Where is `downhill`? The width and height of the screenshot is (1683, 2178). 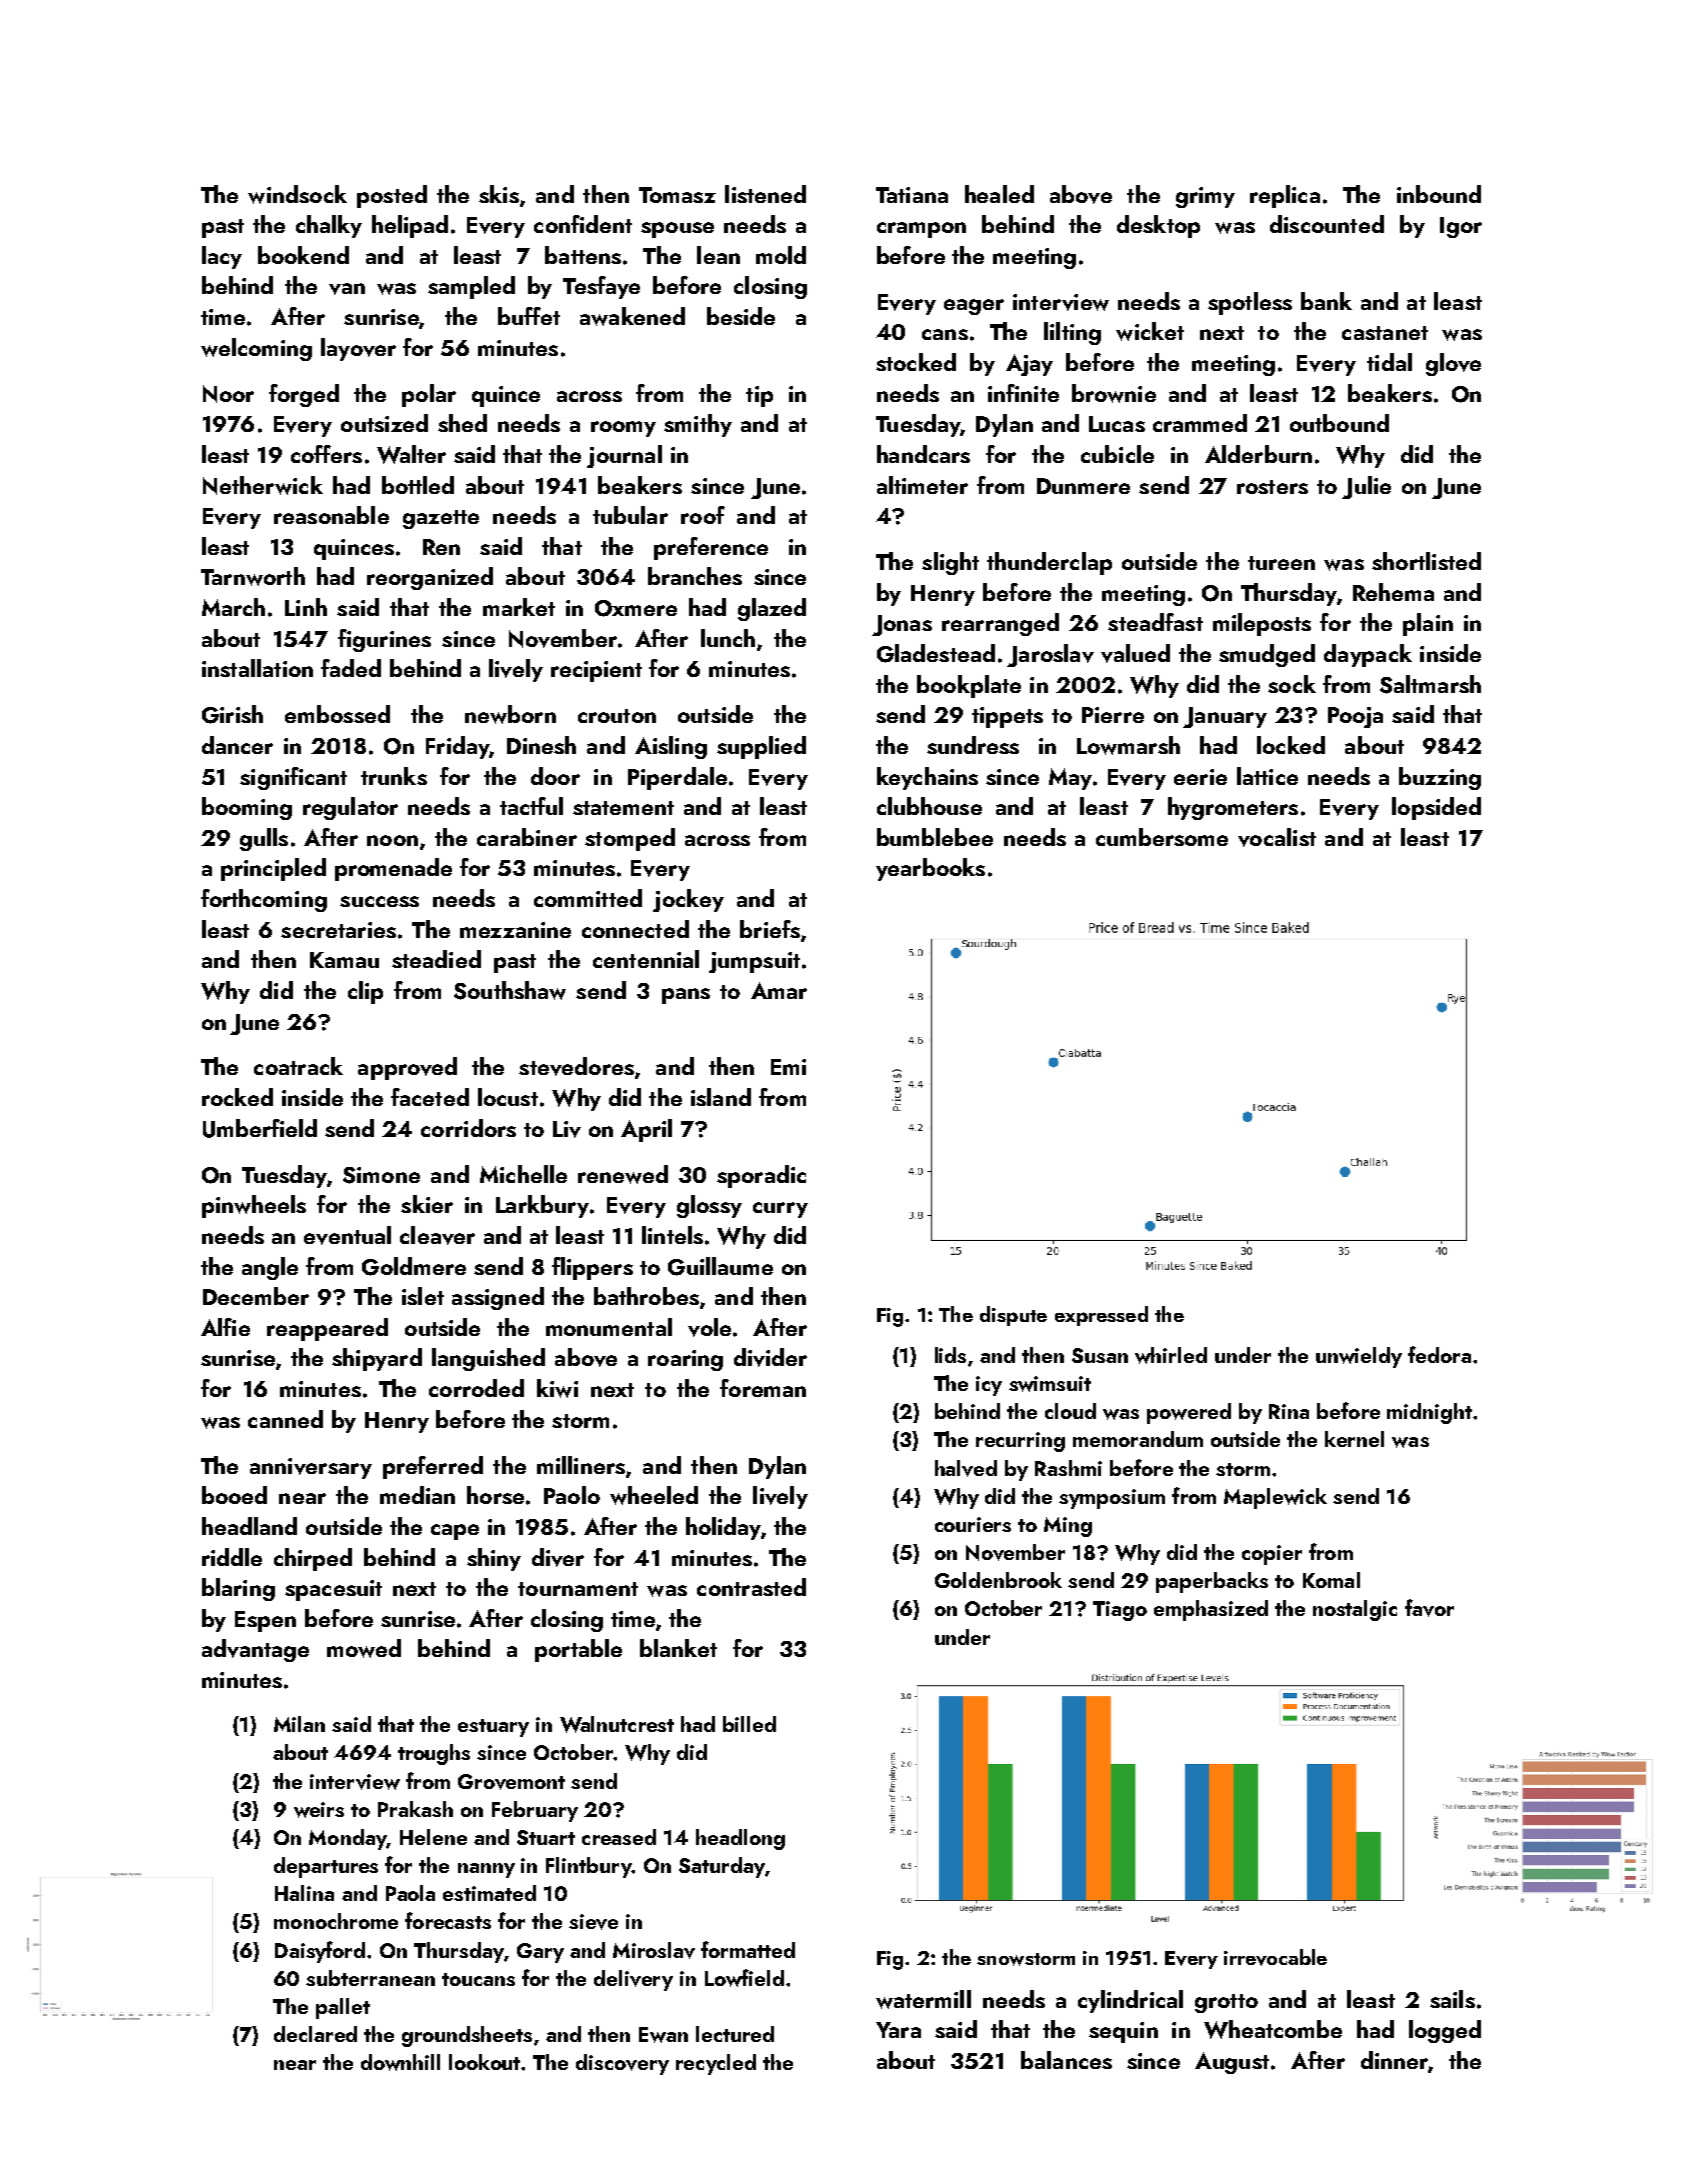
downhill is located at coordinates (400, 2062).
